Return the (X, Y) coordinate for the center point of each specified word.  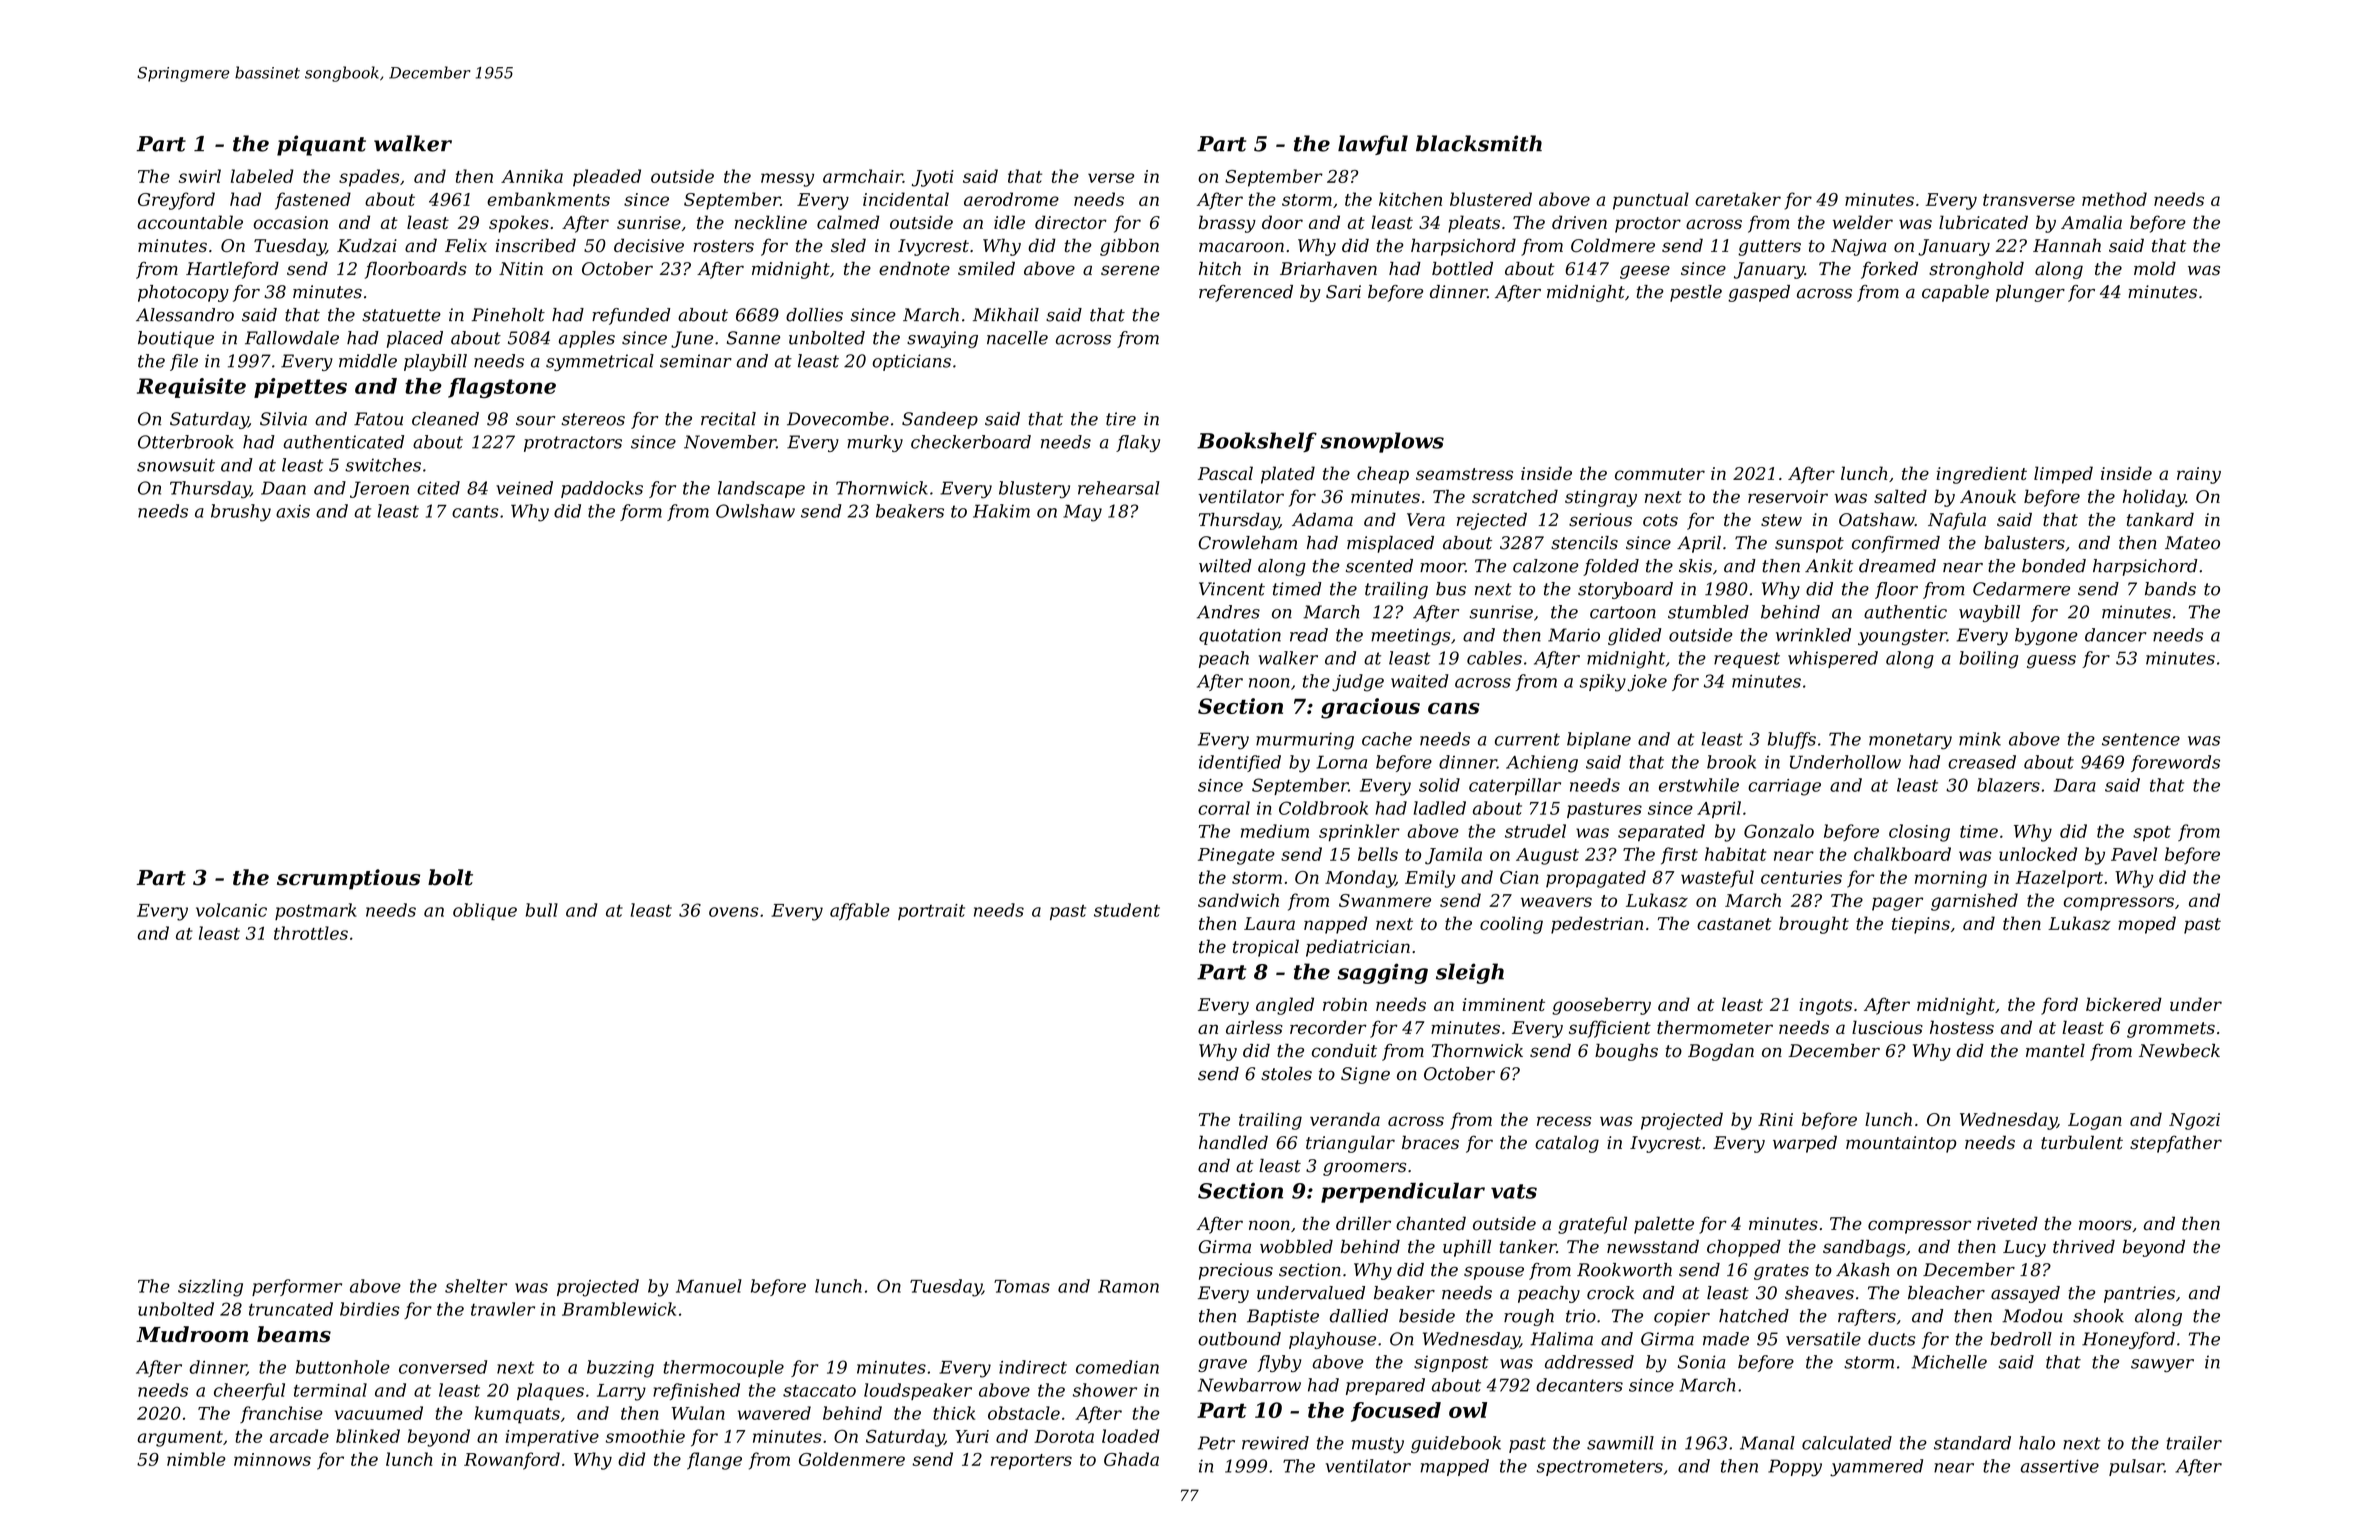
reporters (1031, 1462)
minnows (272, 1459)
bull (542, 910)
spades (369, 178)
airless (1254, 1027)
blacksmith (1479, 143)
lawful (1373, 145)
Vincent (1232, 589)
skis (1695, 566)
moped (2147, 925)
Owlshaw (755, 511)
